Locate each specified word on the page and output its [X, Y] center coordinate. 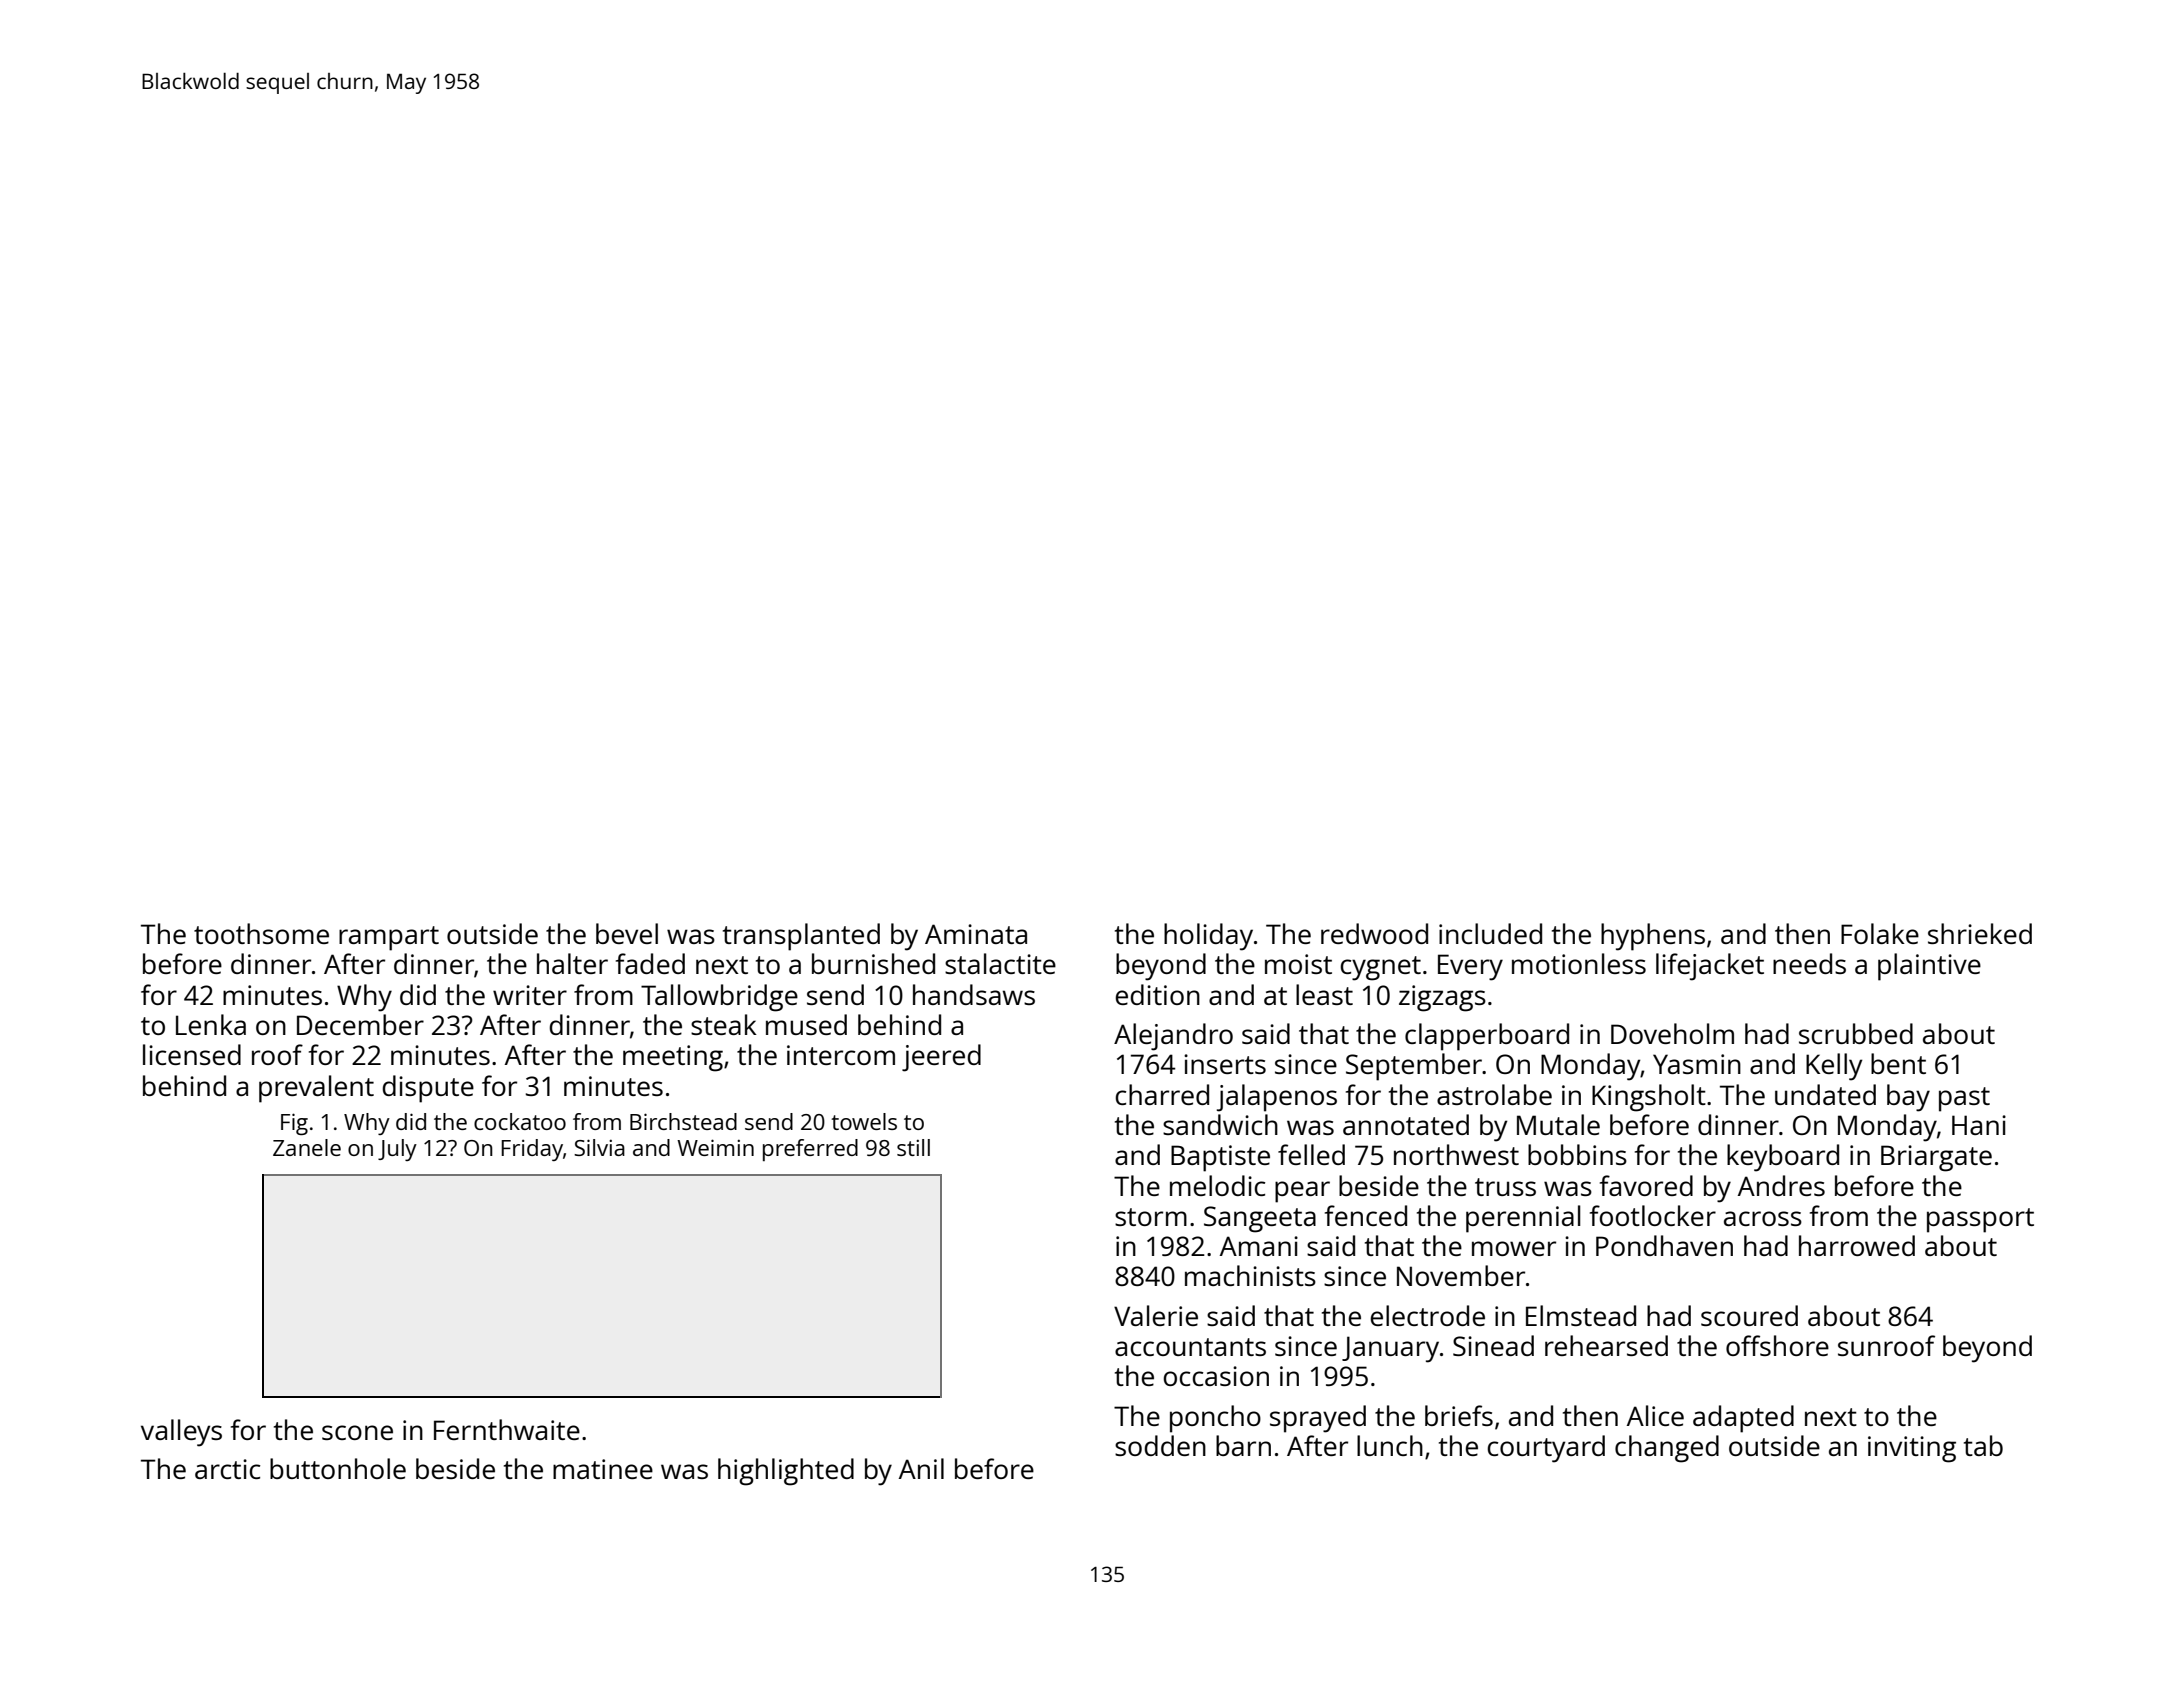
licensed [192, 1054]
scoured [1749, 1315]
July [397, 1150]
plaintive [1929, 967]
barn [1243, 1445]
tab [1983, 1445]
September [1414, 1067]
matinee [603, 1469]
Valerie [1156, 1315]
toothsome [261, 933]
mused [806, 1024]
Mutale [1558, 1124]
